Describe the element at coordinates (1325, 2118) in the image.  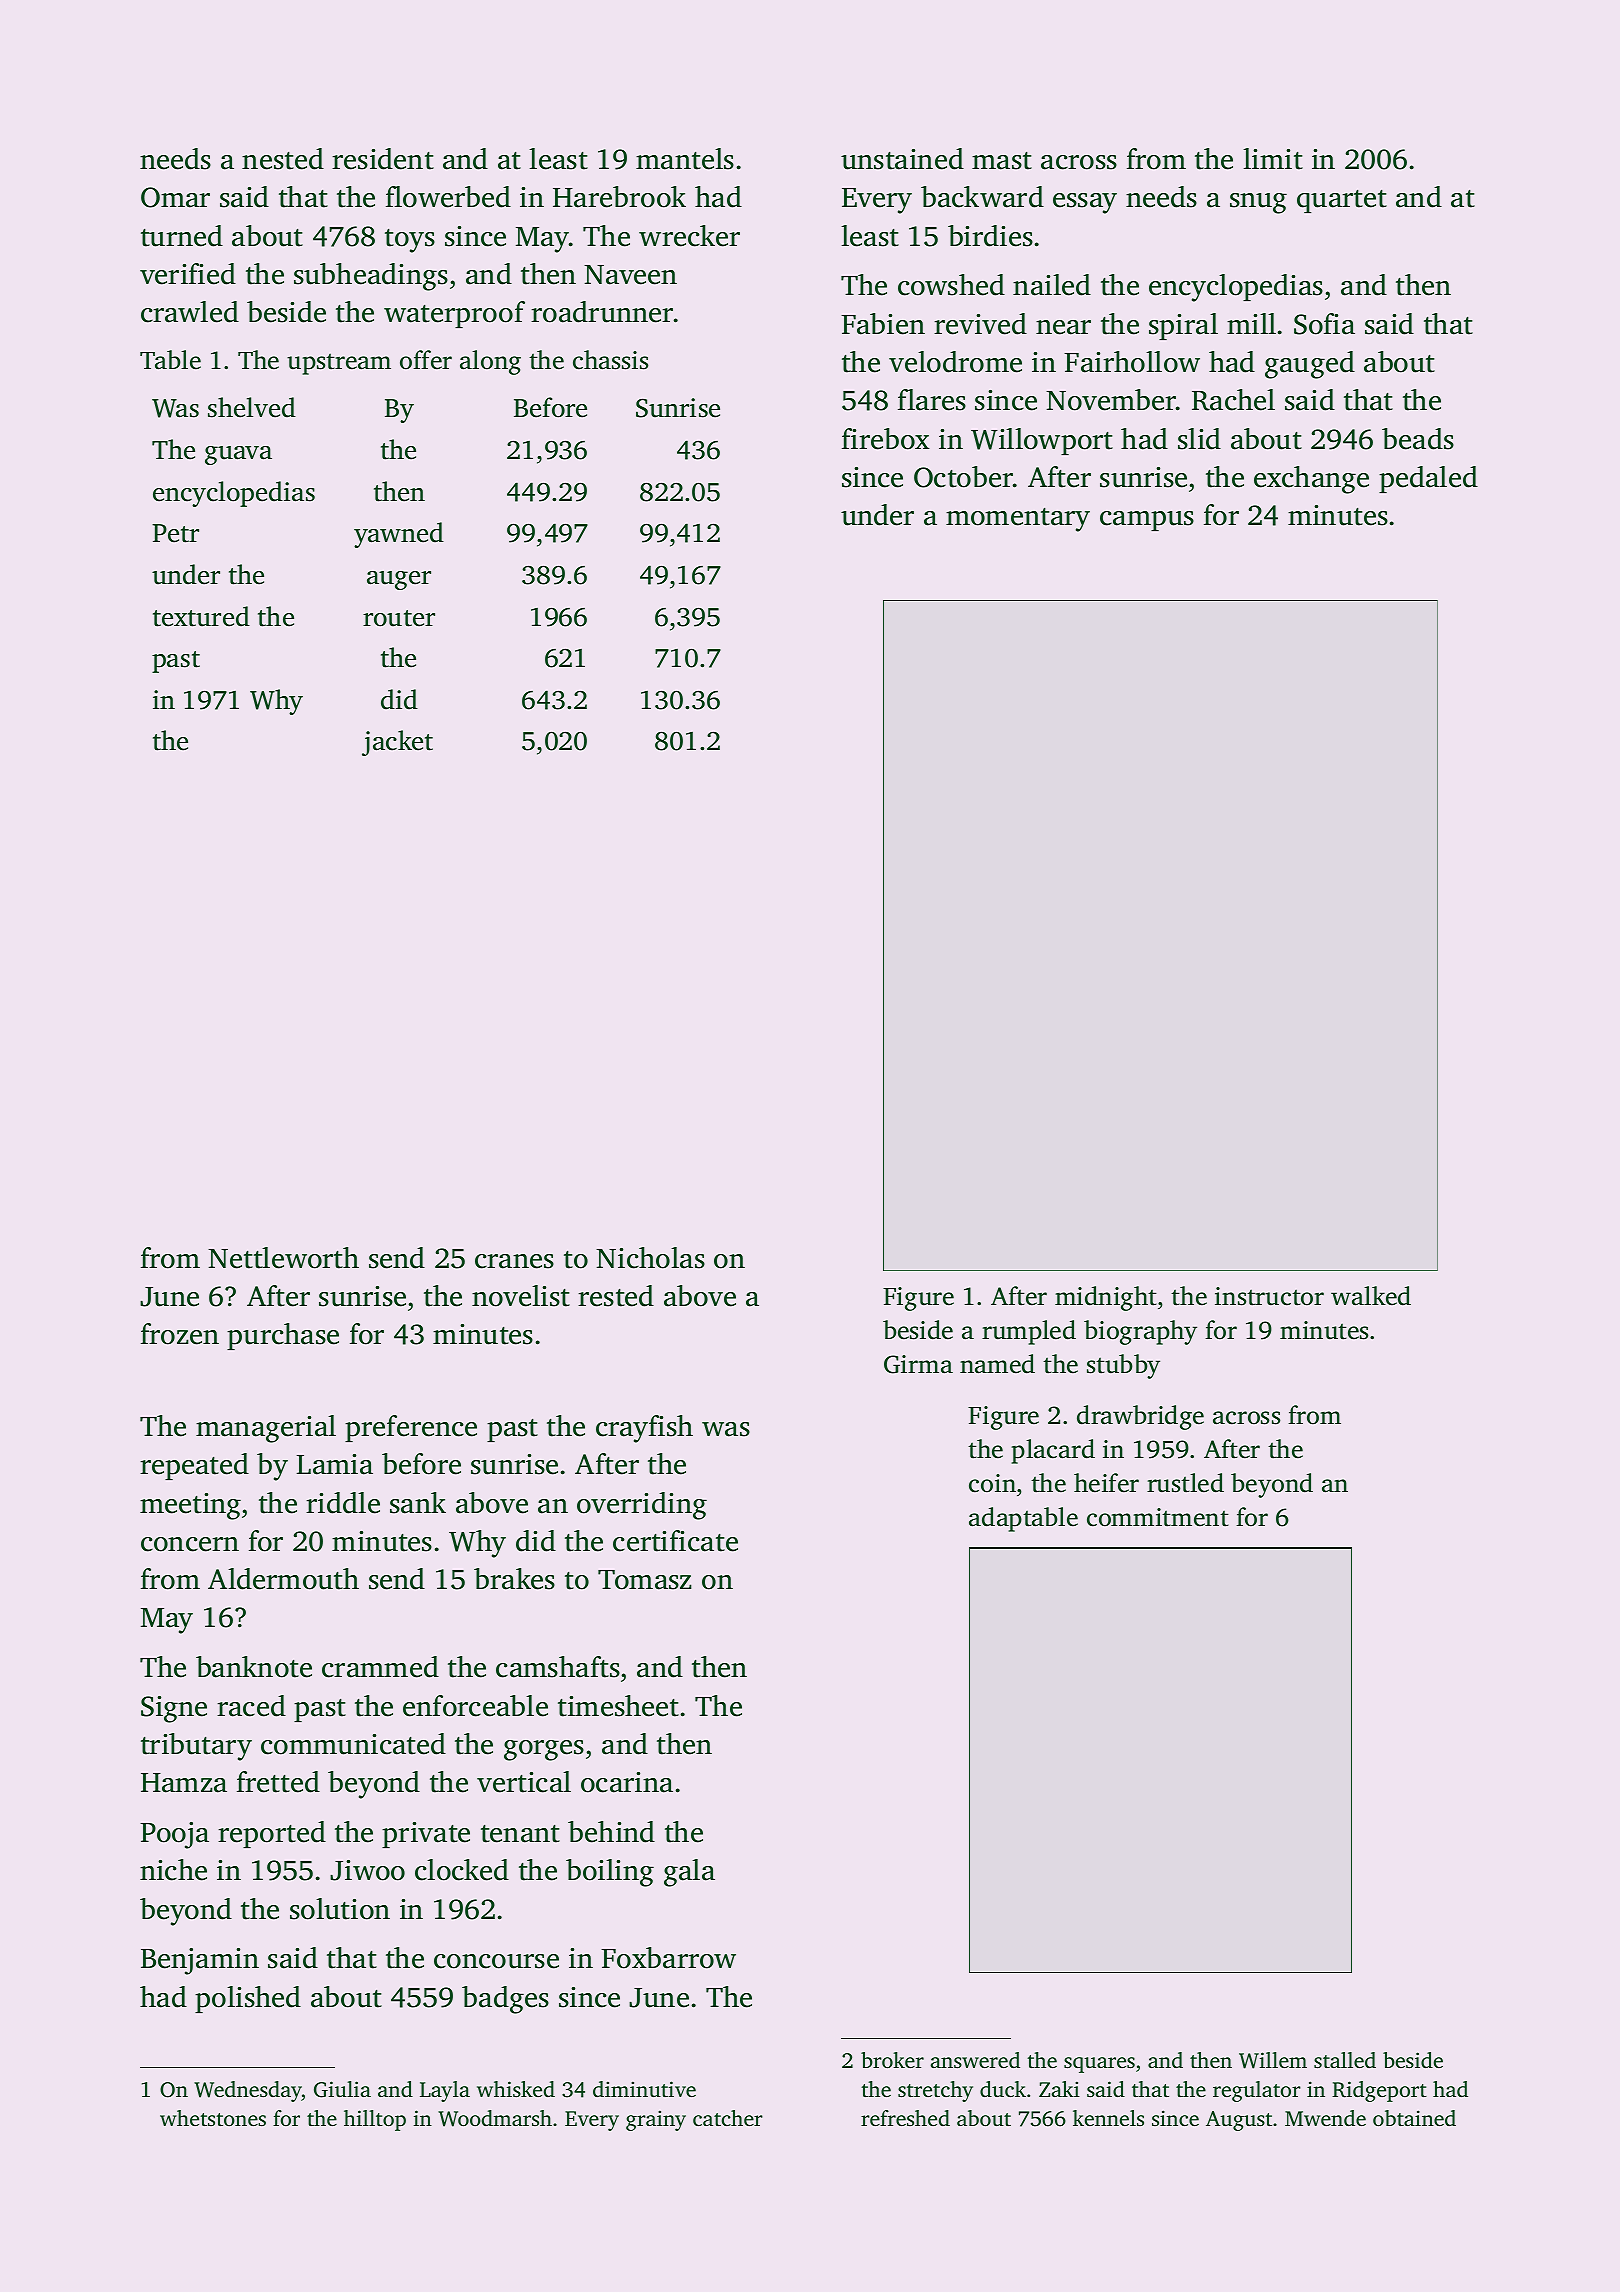
I see `Mwende` at that location.
